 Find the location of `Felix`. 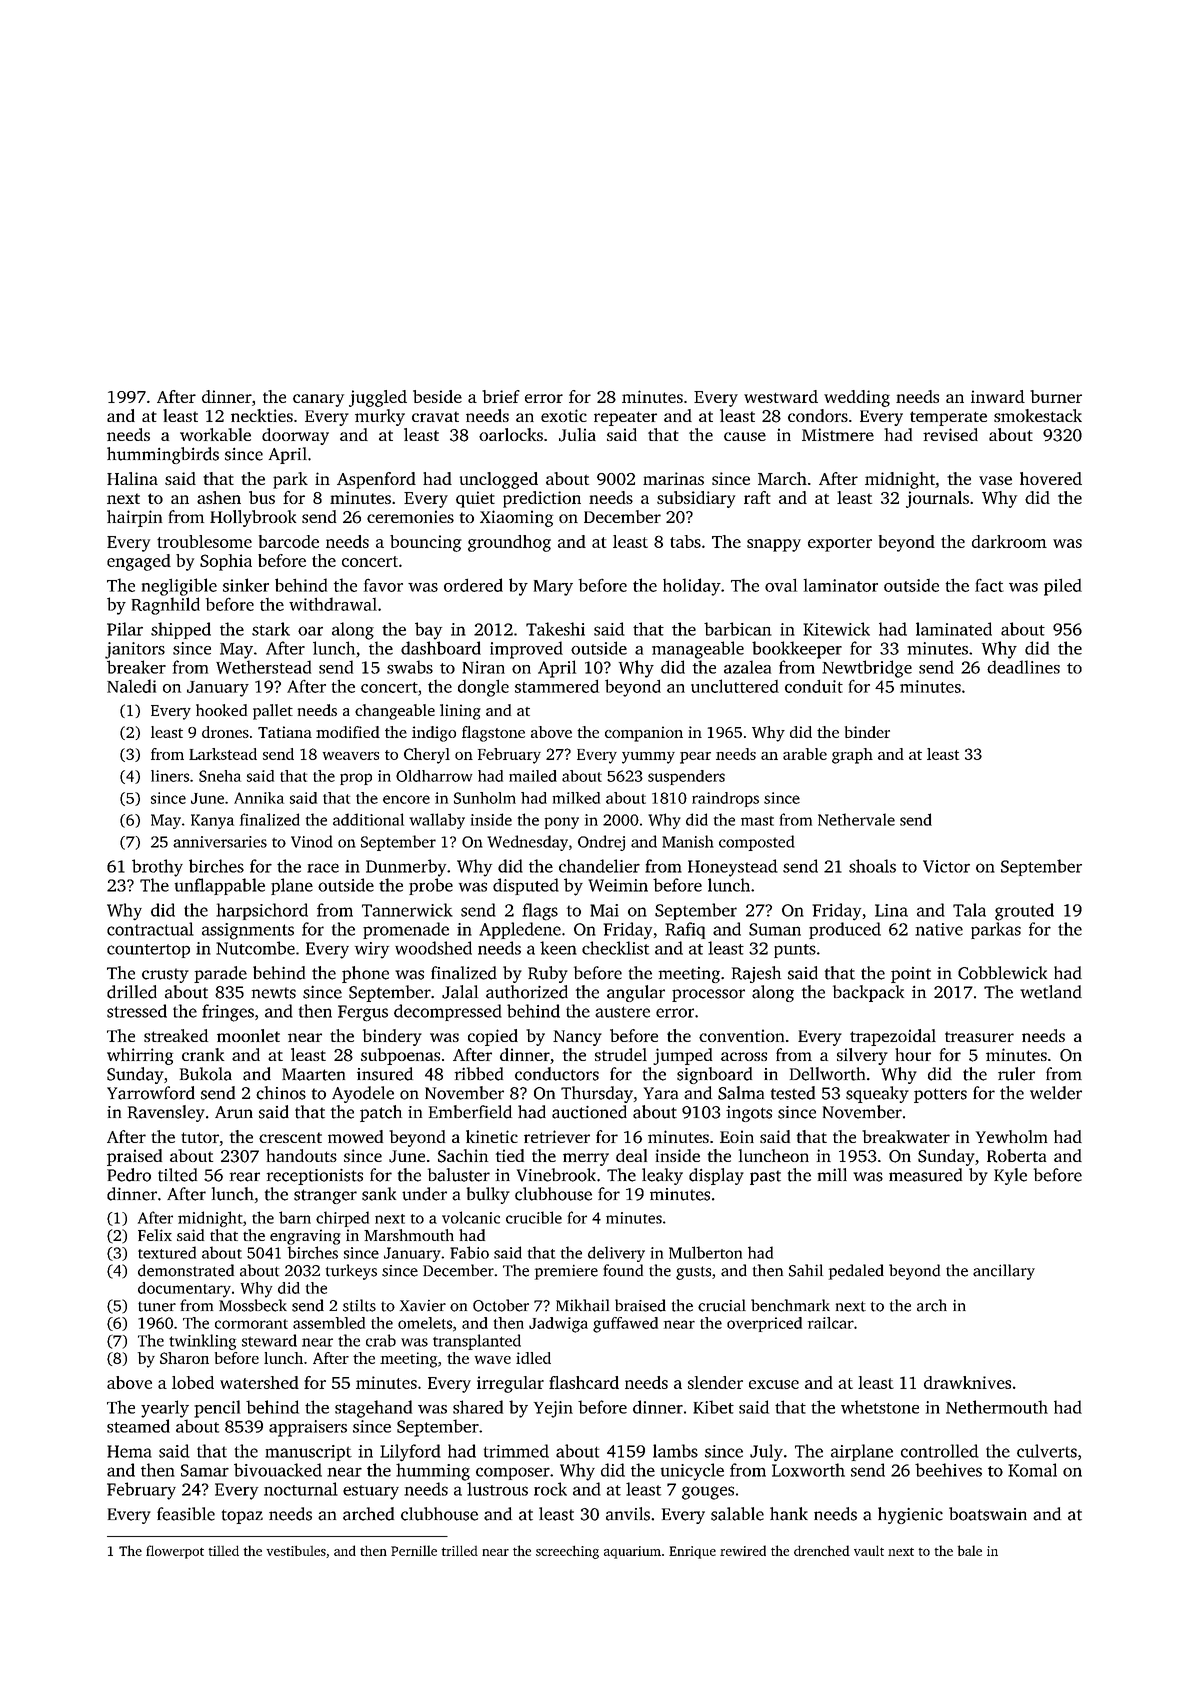

Felix is located at coordinates (155, 1235).
